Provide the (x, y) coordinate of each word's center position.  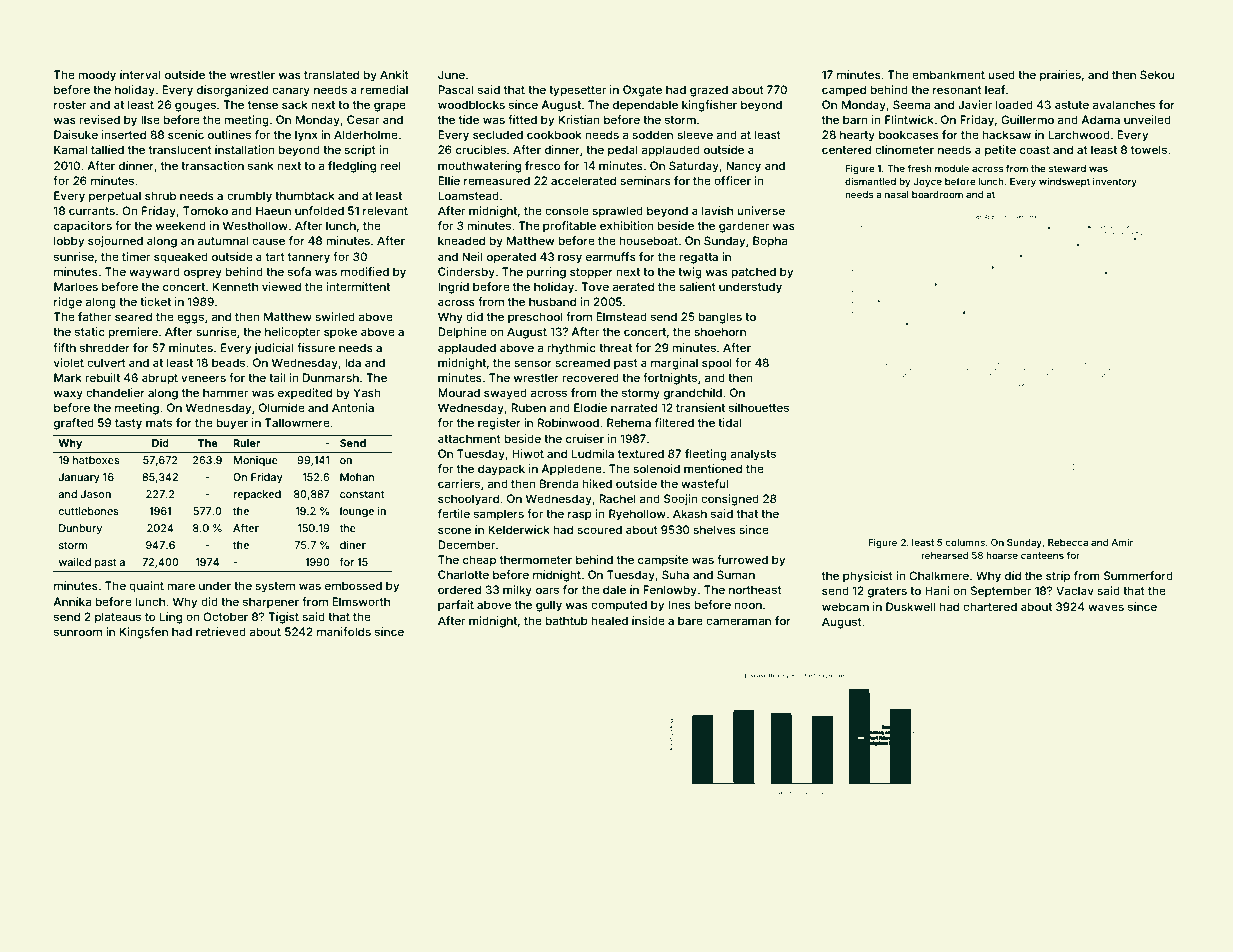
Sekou (1157, 74)
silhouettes (759, 407)
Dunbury (80, 529)
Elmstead (621, 316)
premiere (133, 333)
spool (717, 364)
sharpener (271, 603)
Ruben (528, 407)
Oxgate (642, 91)
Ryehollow (637, 515)
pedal (623, 151)
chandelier (115, 392)
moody (97, 76)
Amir (1122, 542)
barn (855, 119)
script (360, 151)
